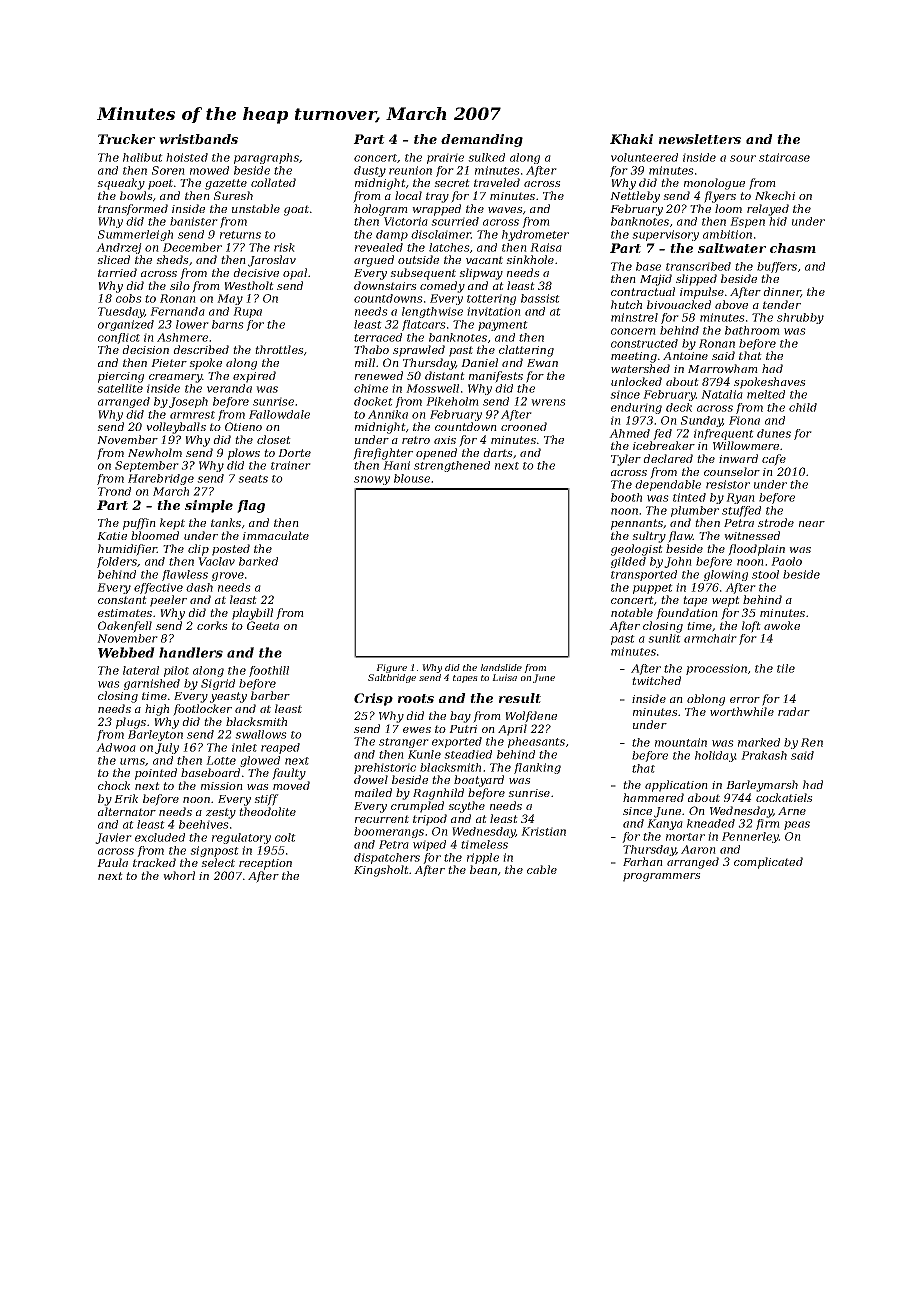 Image resolution: width=924 pixels, height=1308 pixels. Describe the element at coordinates (665, 235) in the page. I see `supervisory` at that location.
